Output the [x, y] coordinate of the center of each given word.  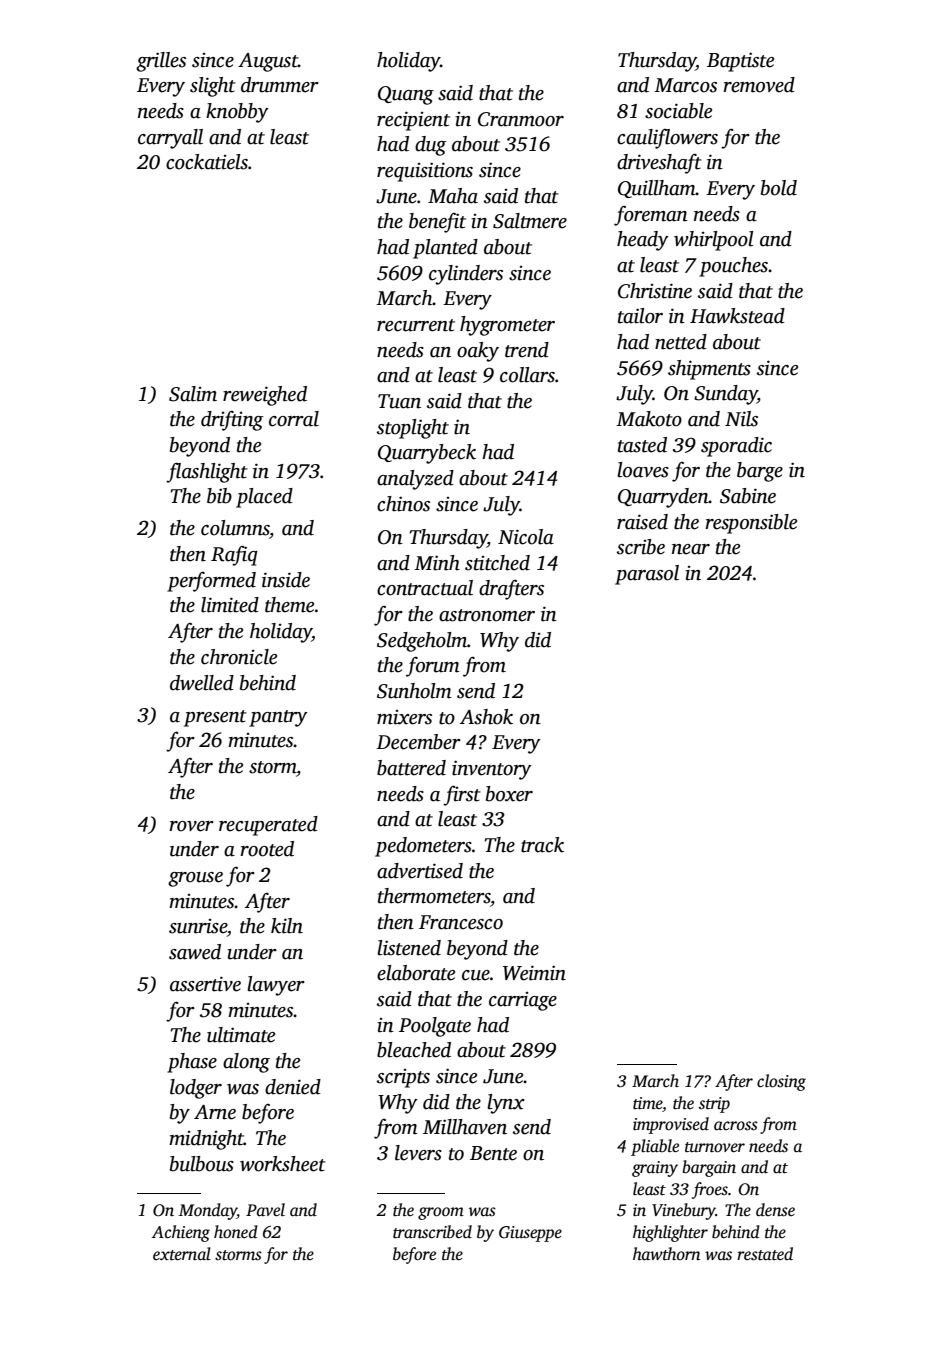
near [691, 549]
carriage [523, 1001]
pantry [278, 718]
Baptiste [740, 62]
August [268, 62]
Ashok [486, 717]
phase [192, 1063]
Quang [406, 95]
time [647, 1103]
